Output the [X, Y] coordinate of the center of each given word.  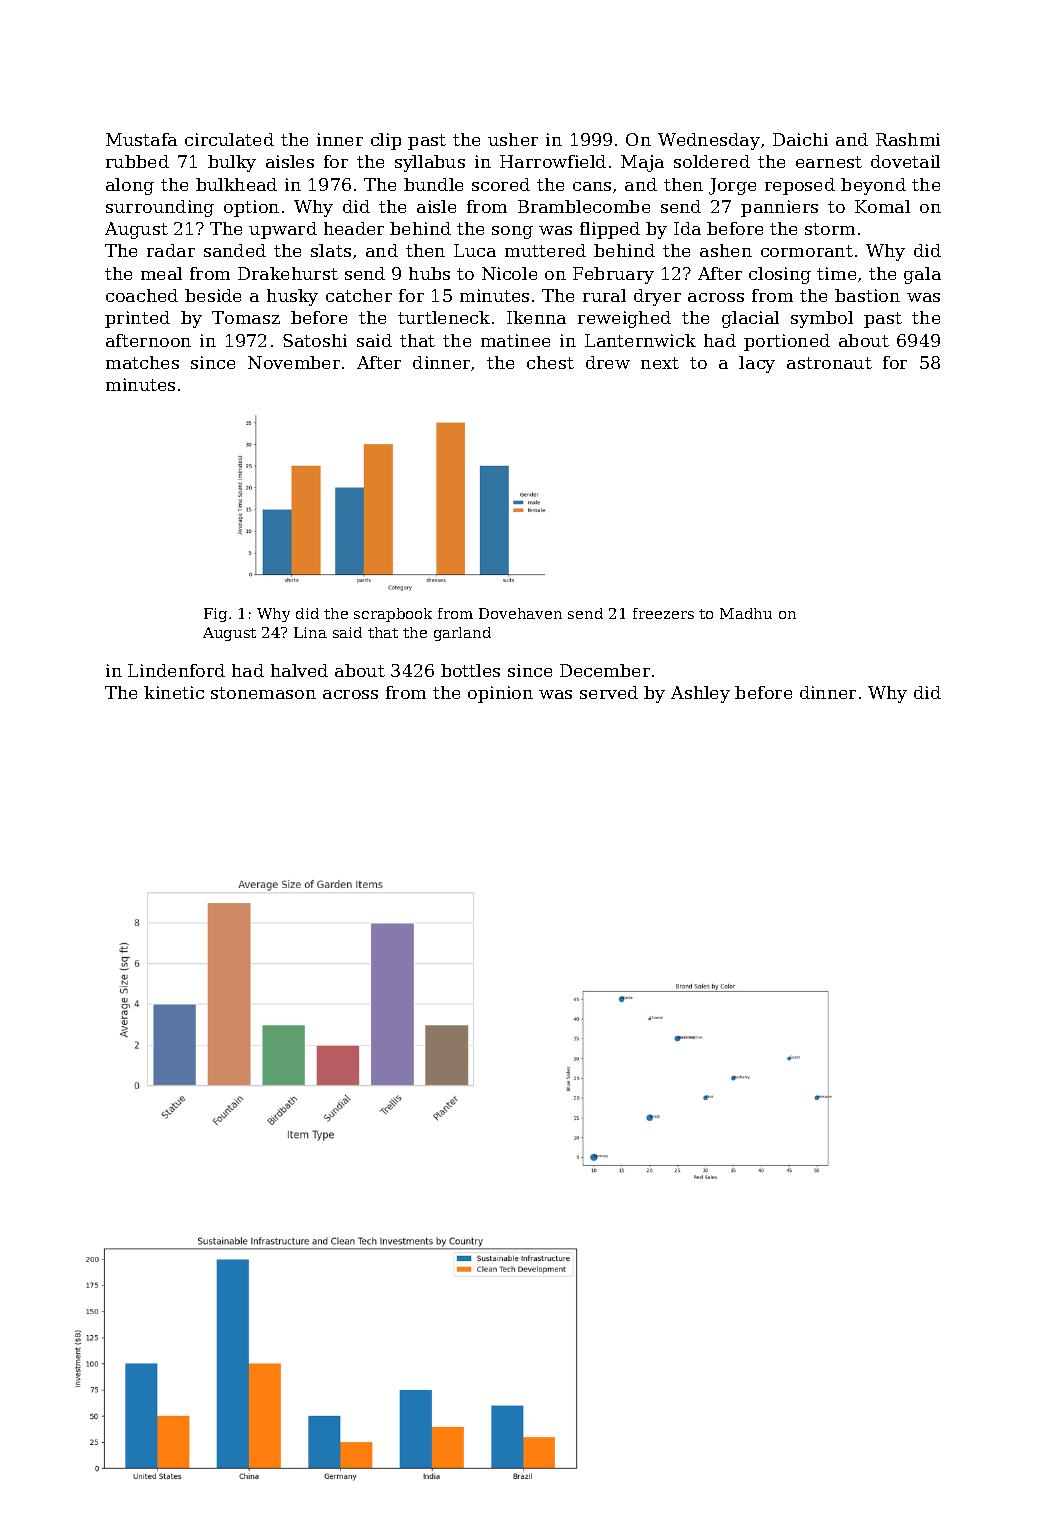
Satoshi [315, 340]
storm [830, 229]
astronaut [829, 363]
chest [550, 362]
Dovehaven [520, 613]
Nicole [509, 273]
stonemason [263, 693]
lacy [757, 364]
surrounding [160, 208]
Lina [310, 632]
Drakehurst [288, 273]
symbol [822, 319]
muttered [545, 250]
